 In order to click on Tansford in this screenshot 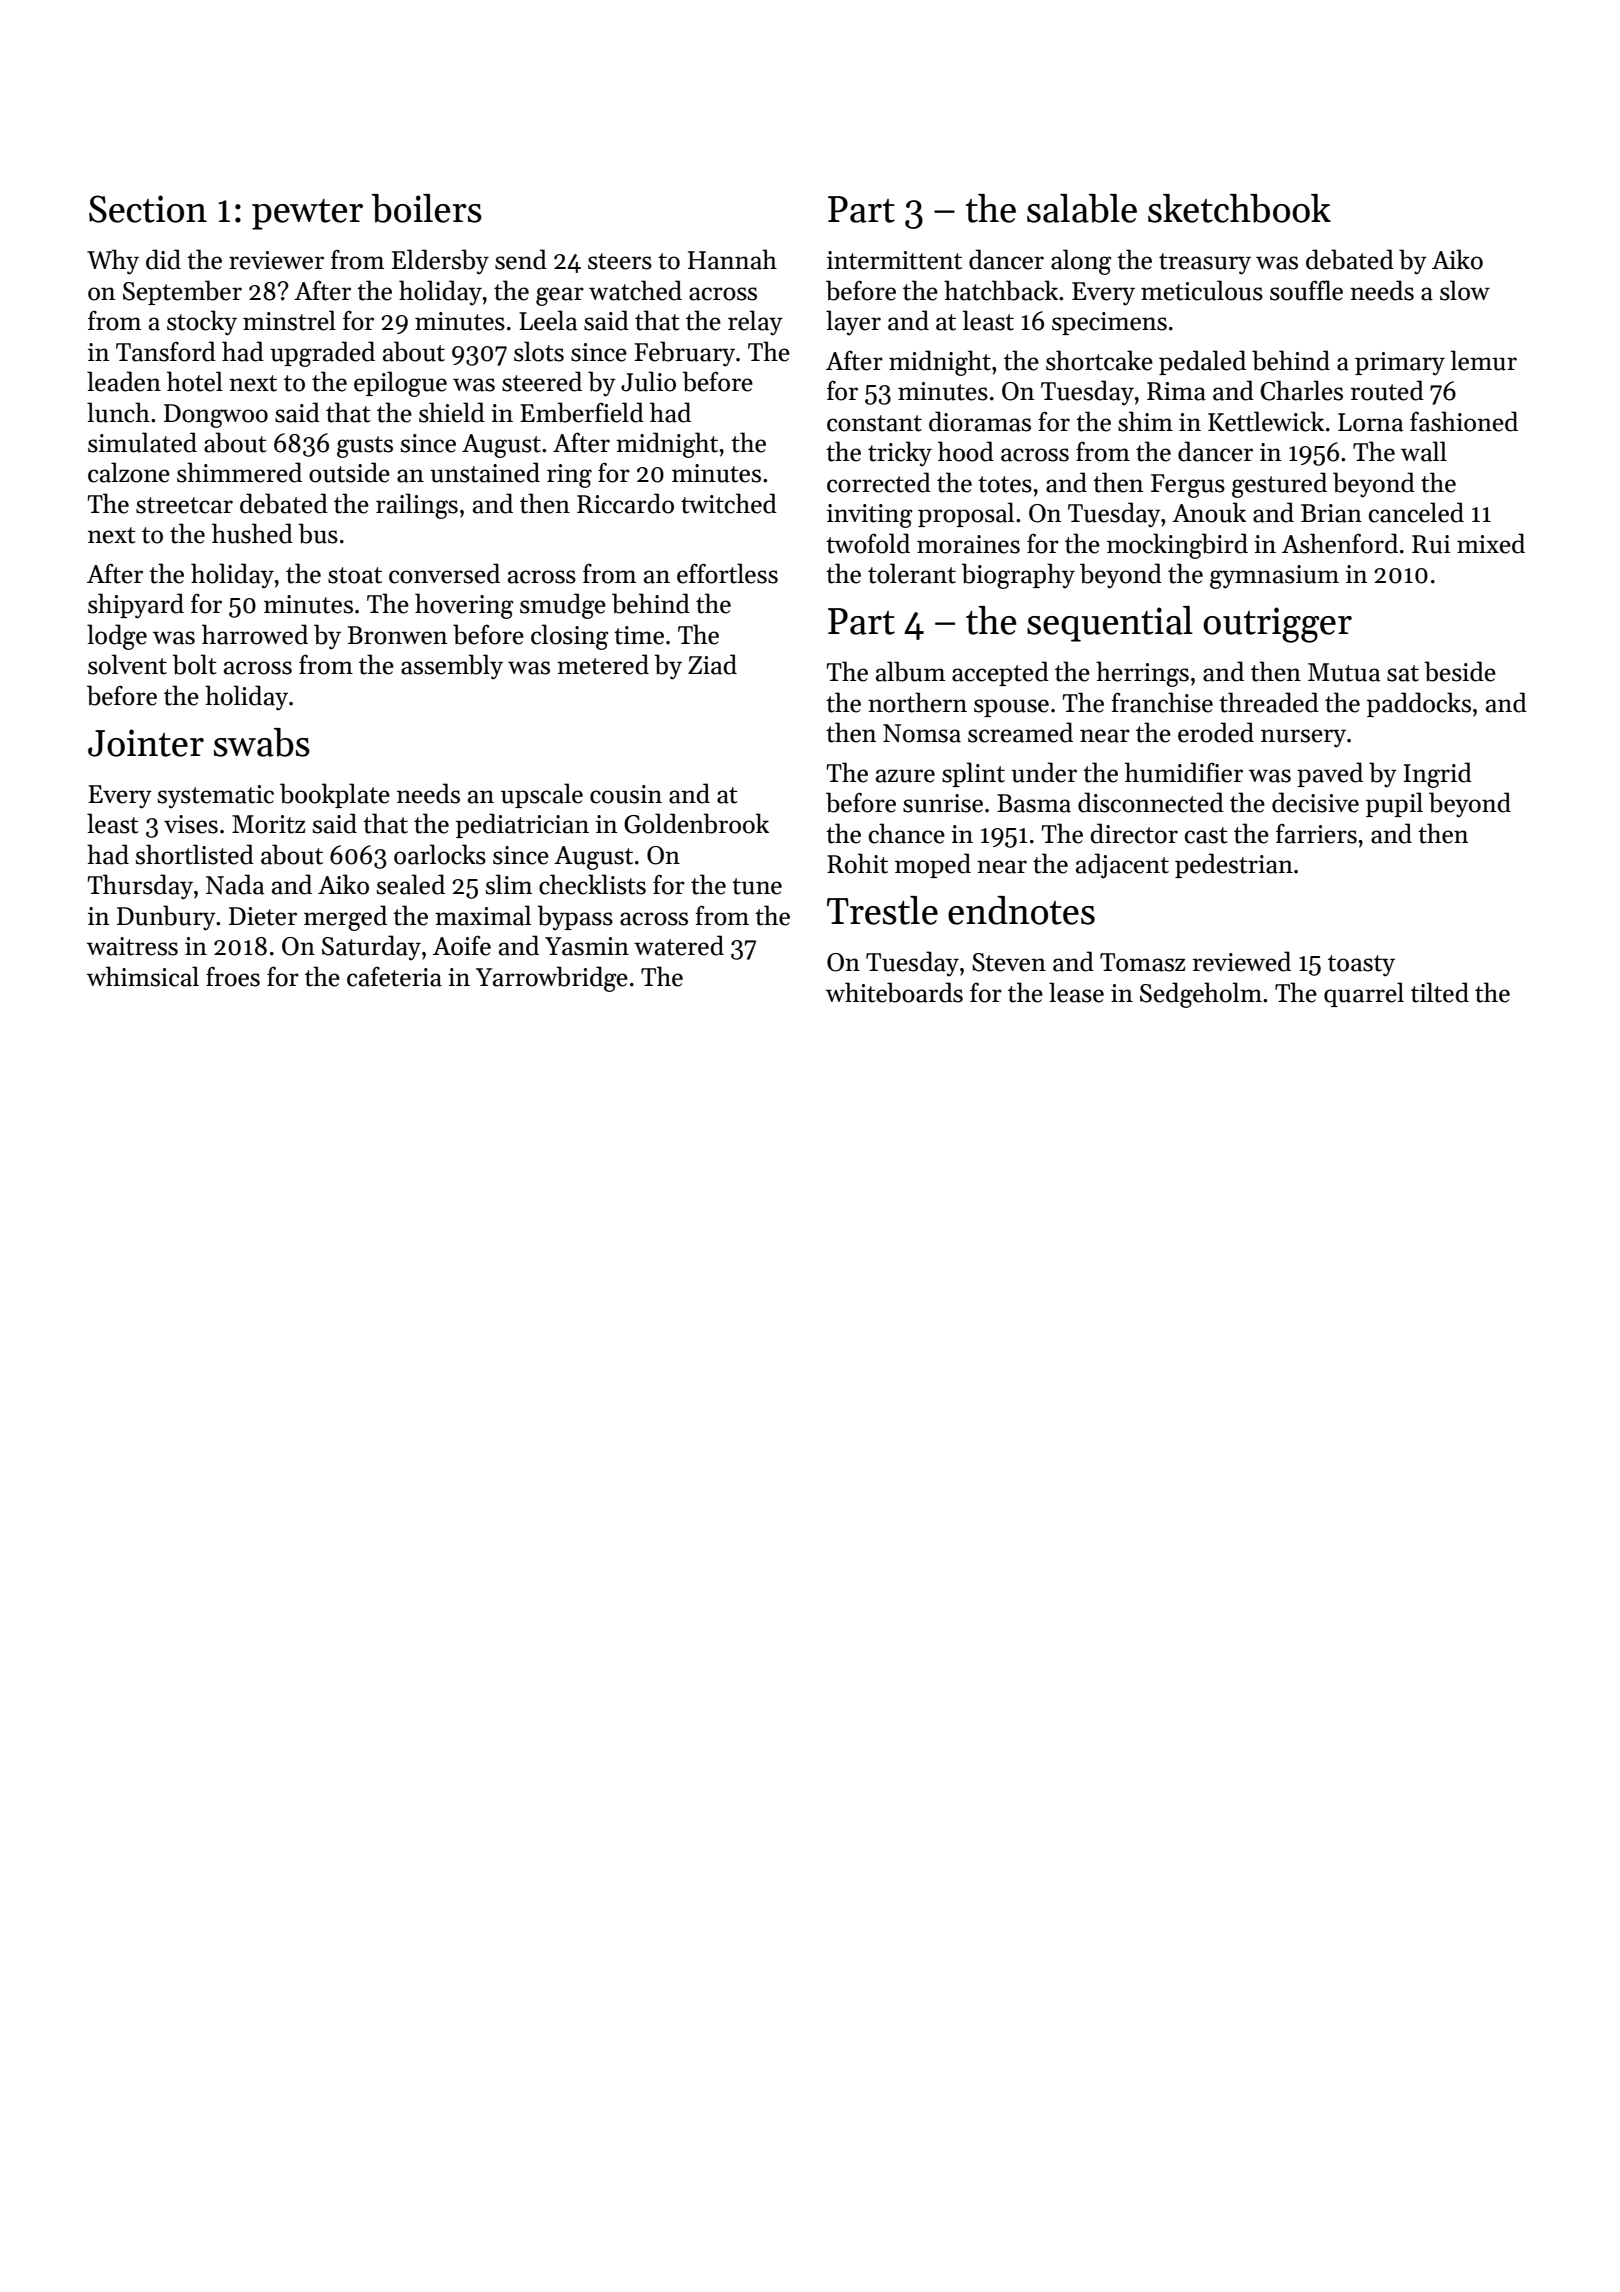, I will do `click(166, 351)`.
